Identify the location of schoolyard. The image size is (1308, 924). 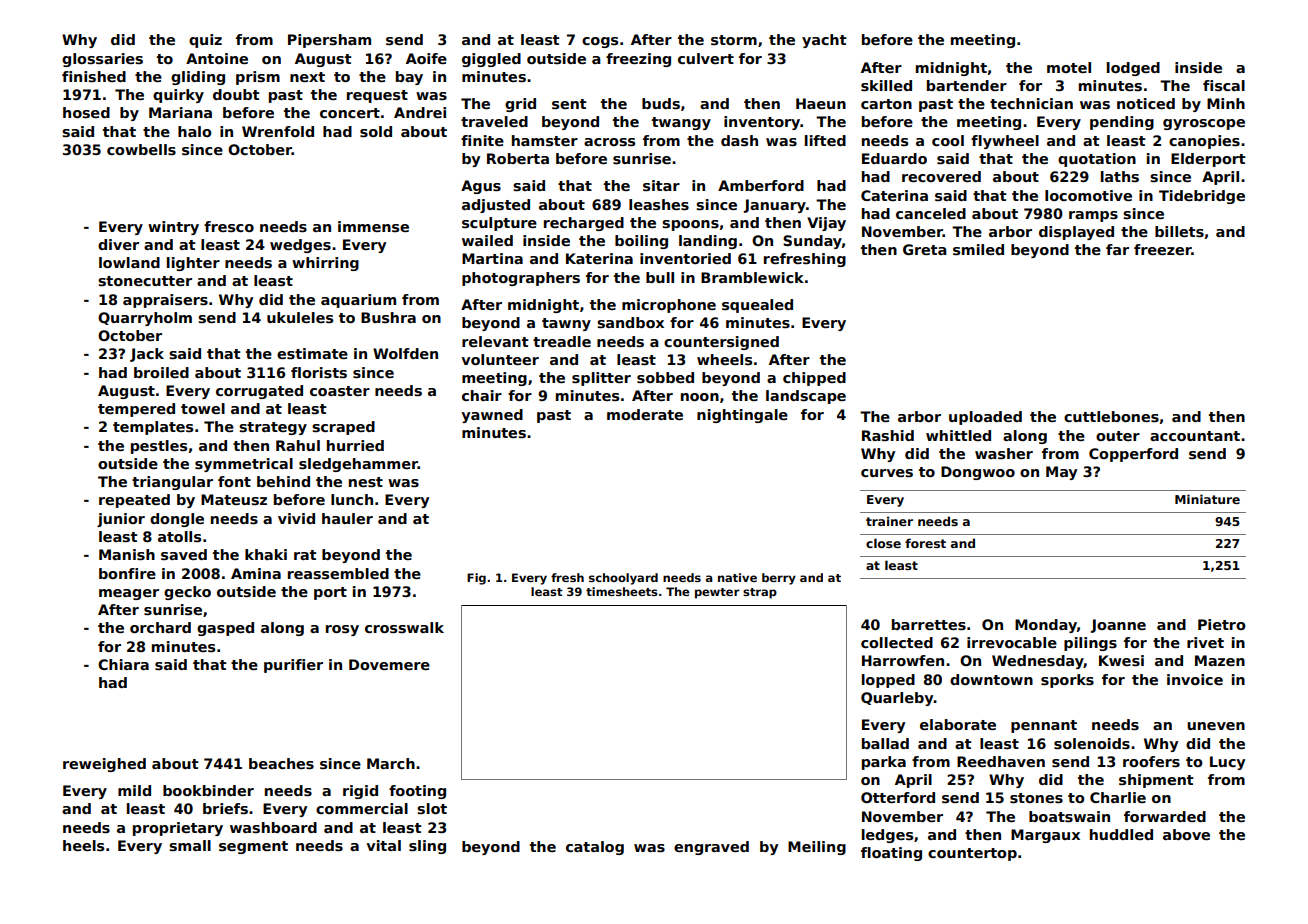
(623, 579).
